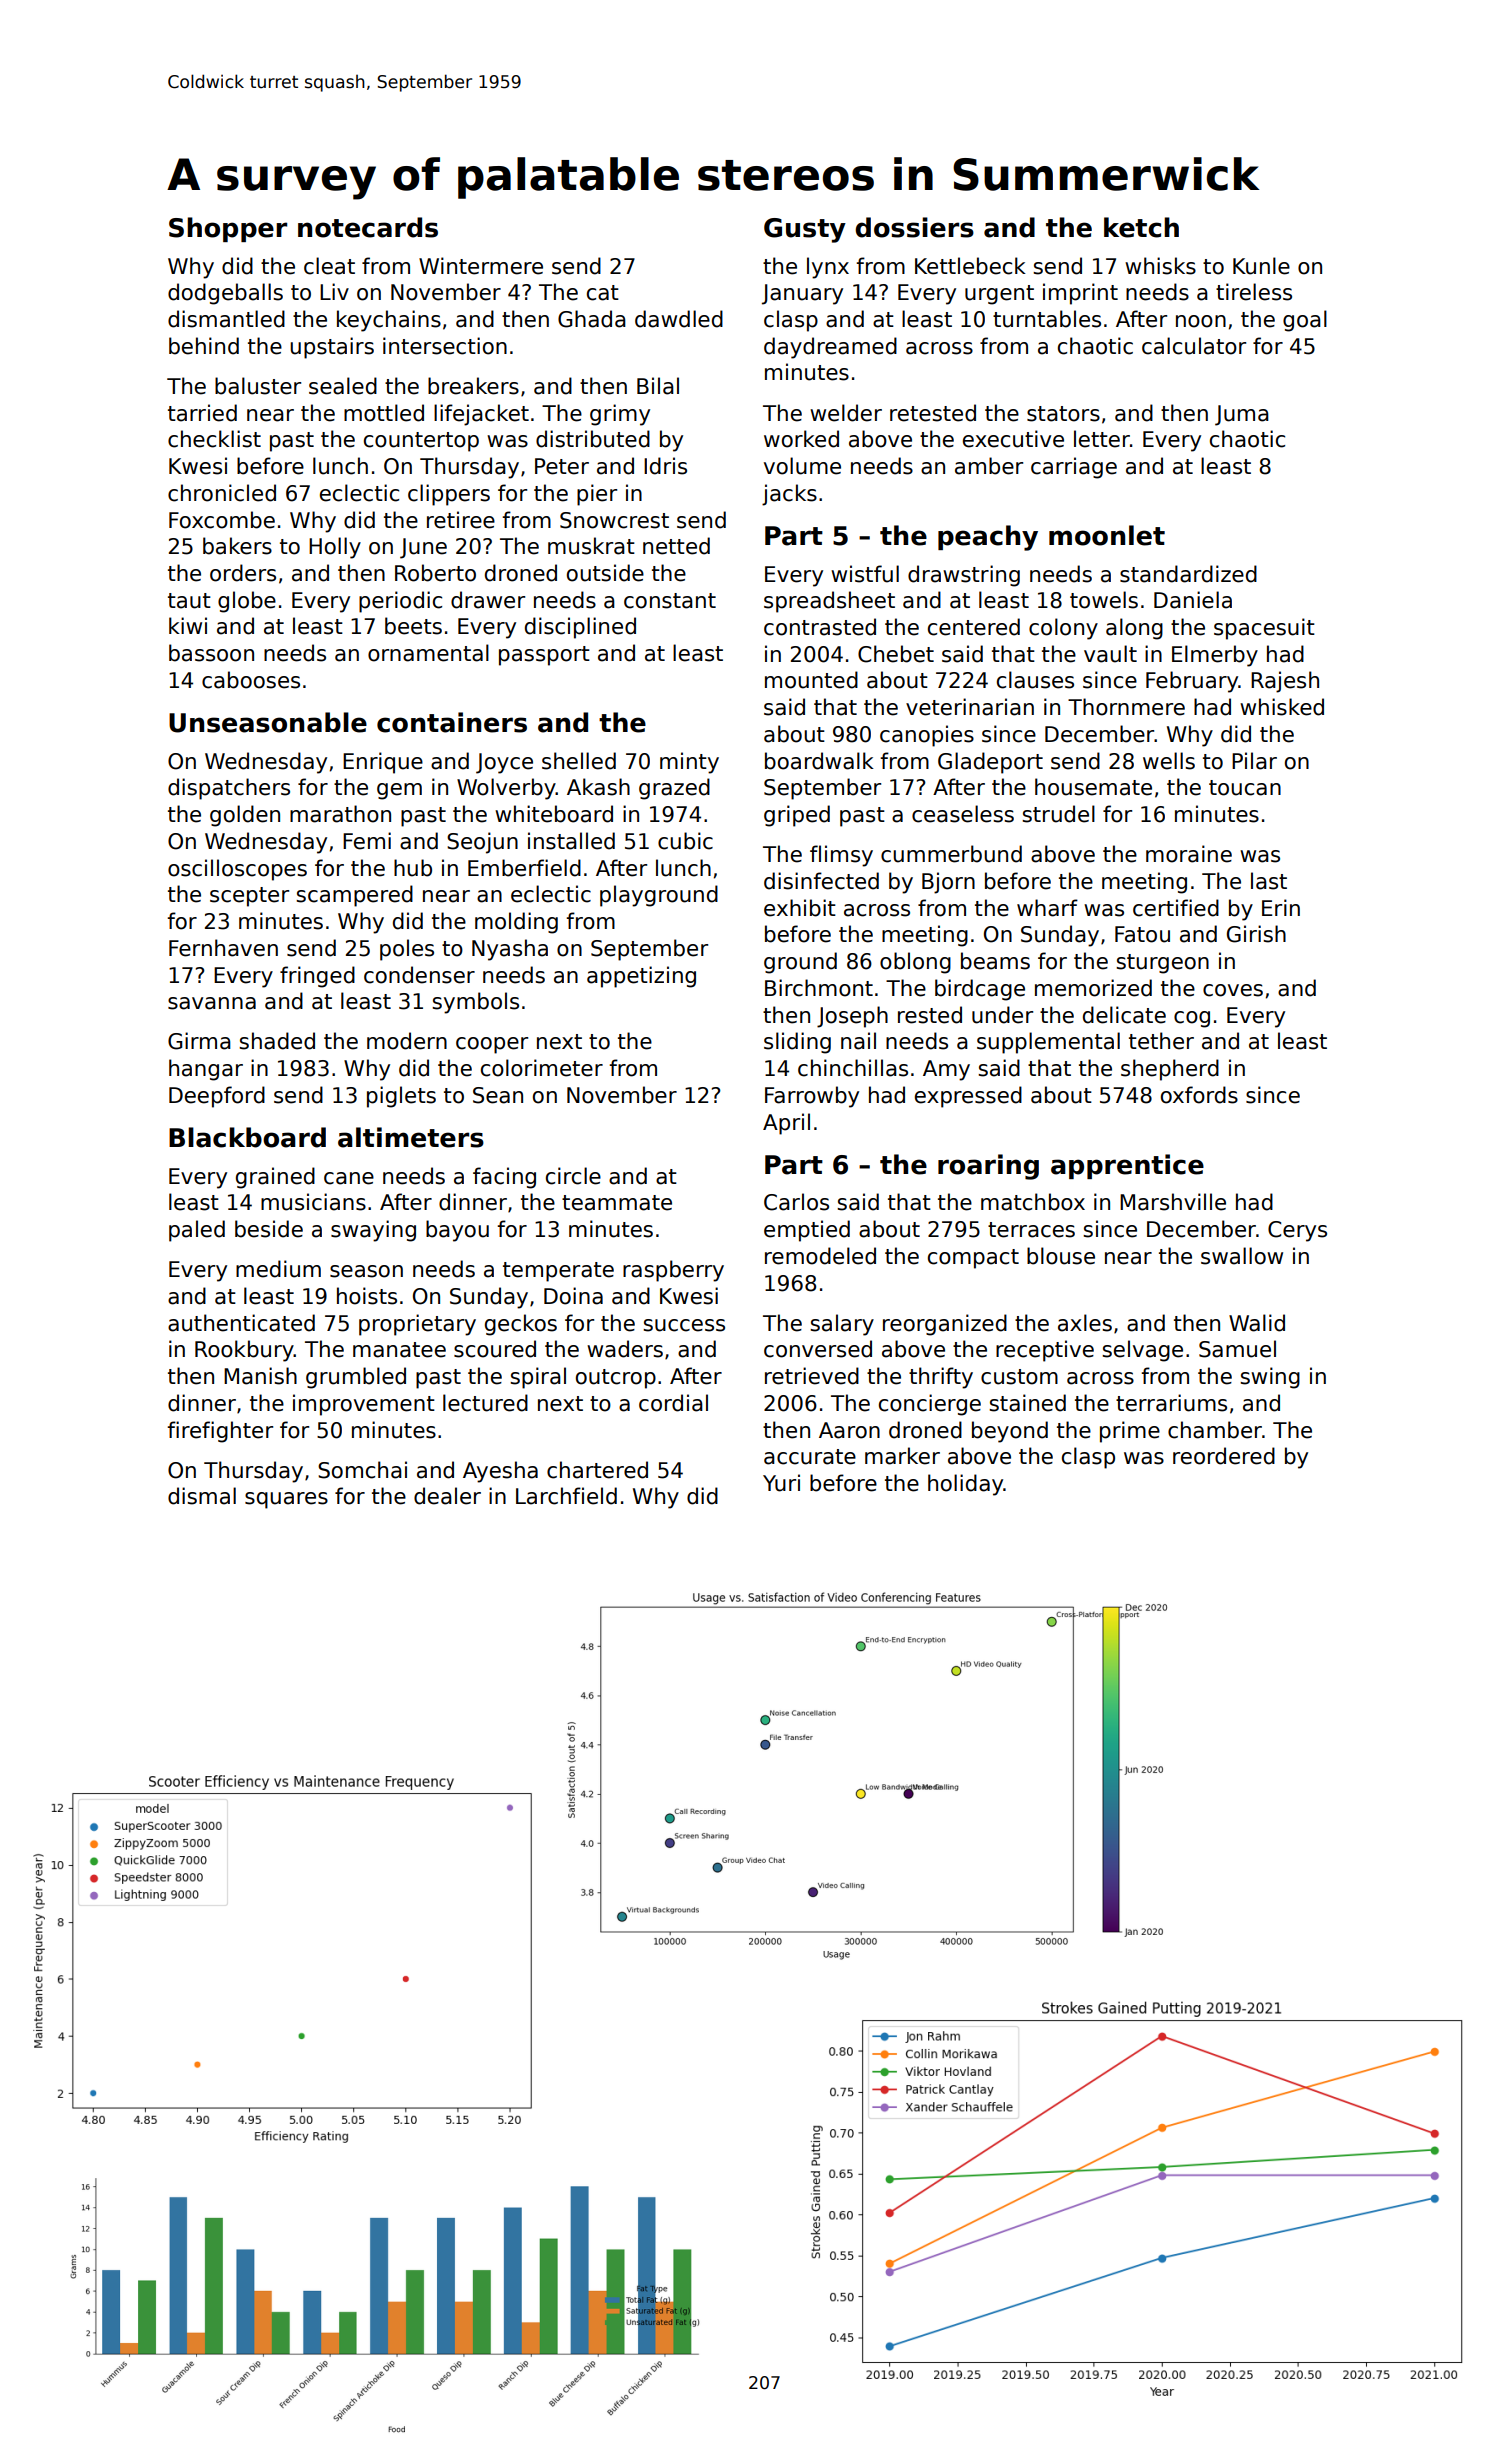 This page has width=1496, height=2464. I want to click on boardwalk, so click(819, 761).
